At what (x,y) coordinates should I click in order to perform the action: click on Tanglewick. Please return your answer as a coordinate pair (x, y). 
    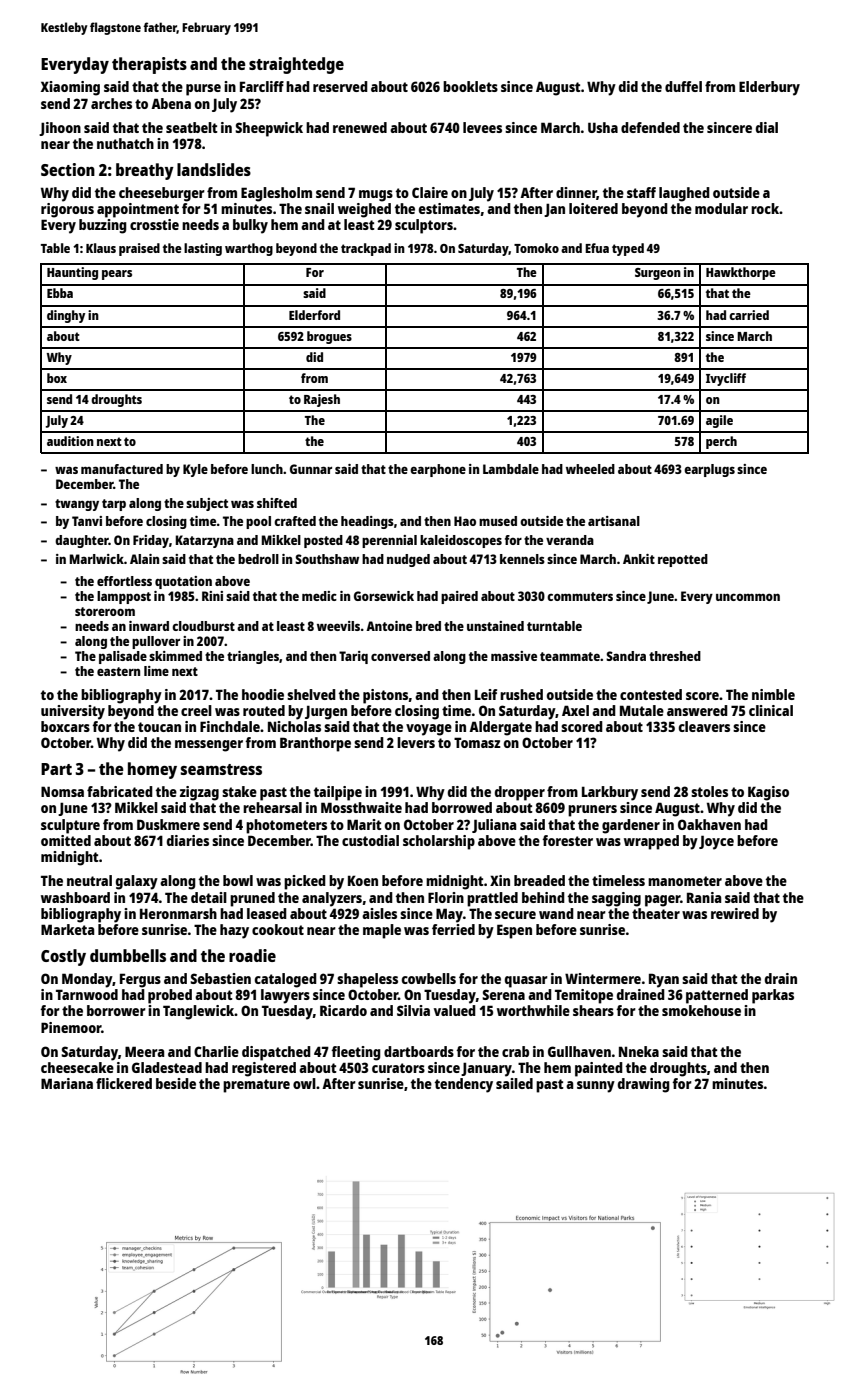
    Looking at the image, I should click on (199, 1012).
